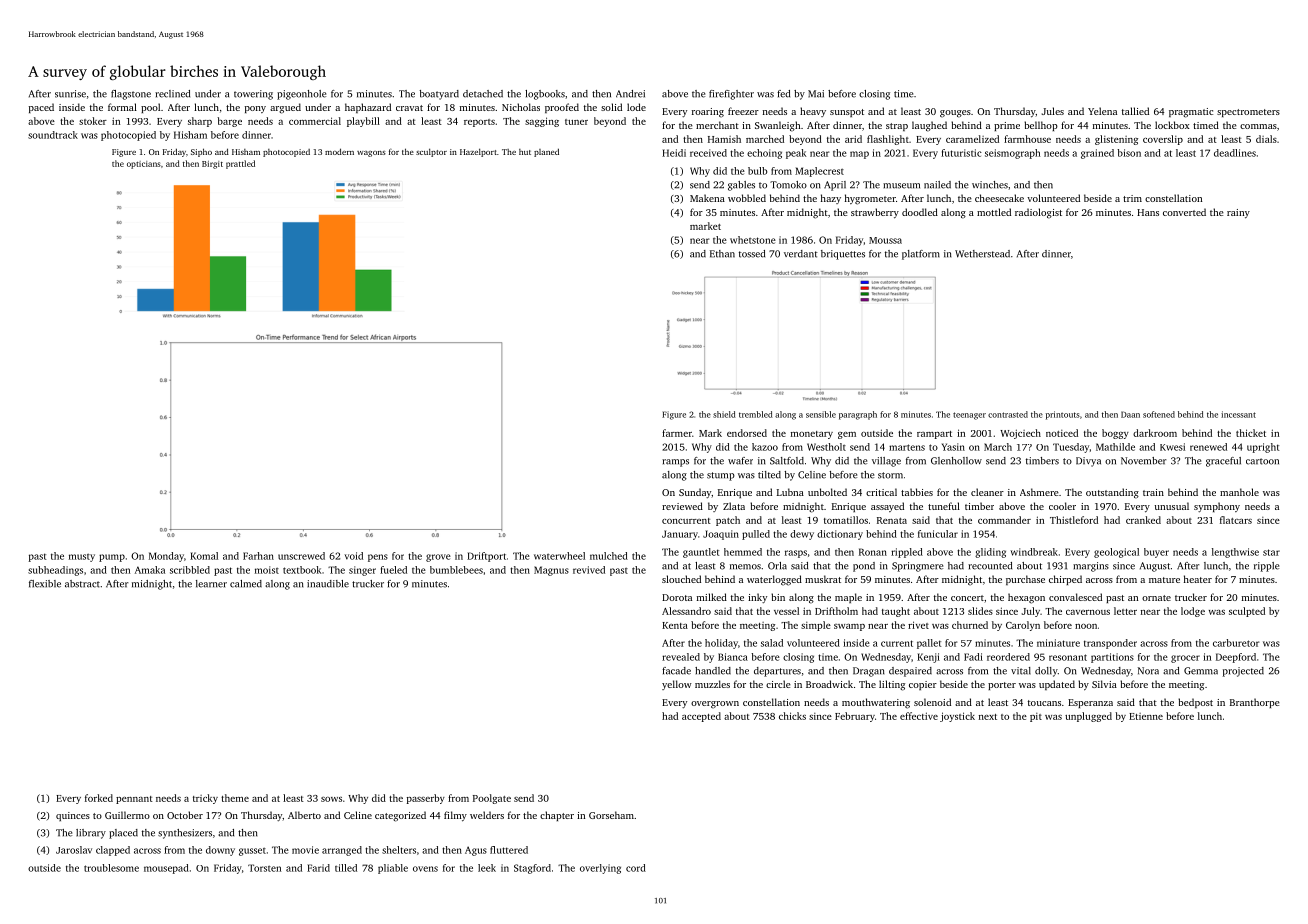 This screenshot has width=1308, height=924. Describe the element at coordinates (1238, 414) in the screenshot. I see `incessant` at that location.
